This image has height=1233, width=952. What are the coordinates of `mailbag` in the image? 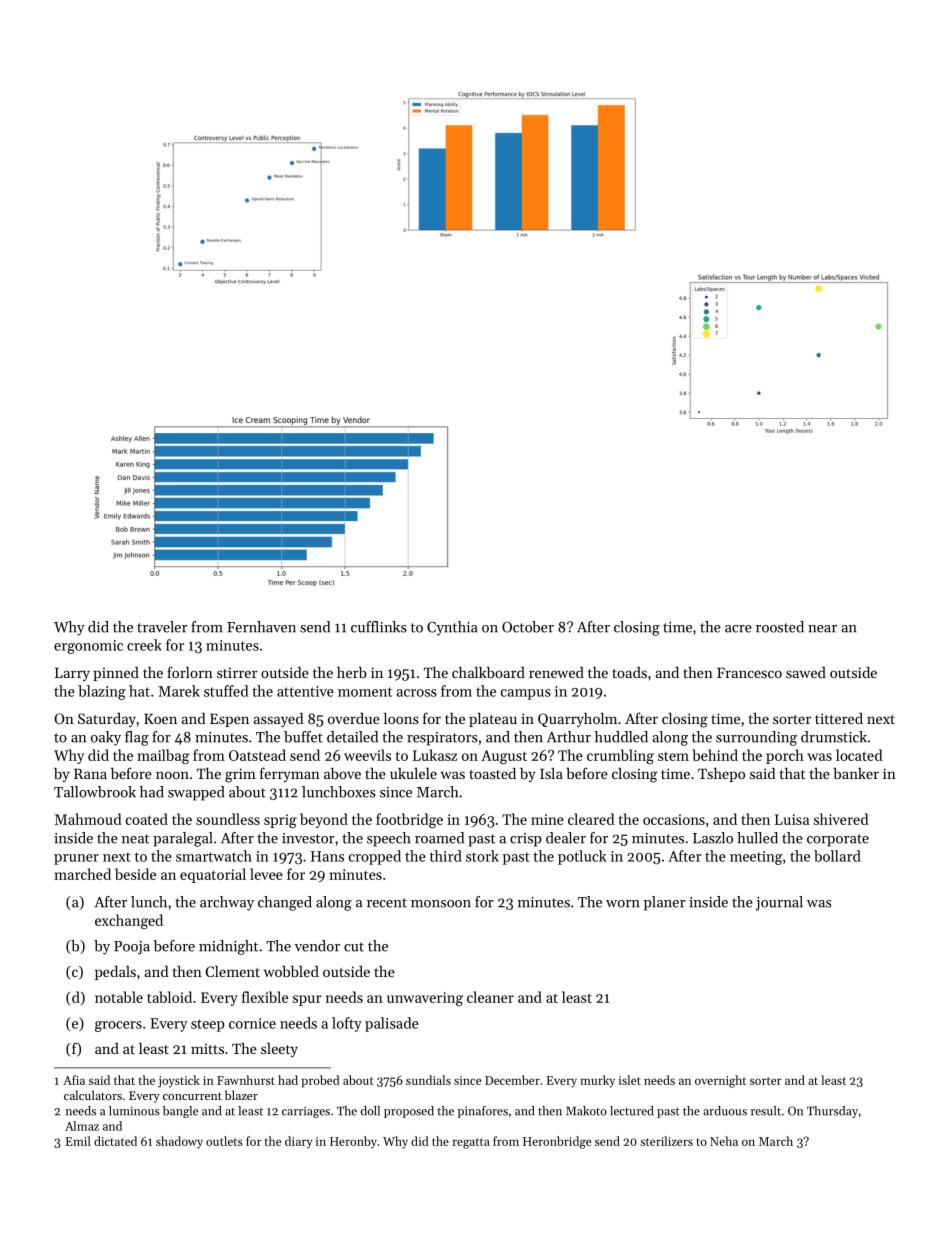 It's located at (164, 756).
